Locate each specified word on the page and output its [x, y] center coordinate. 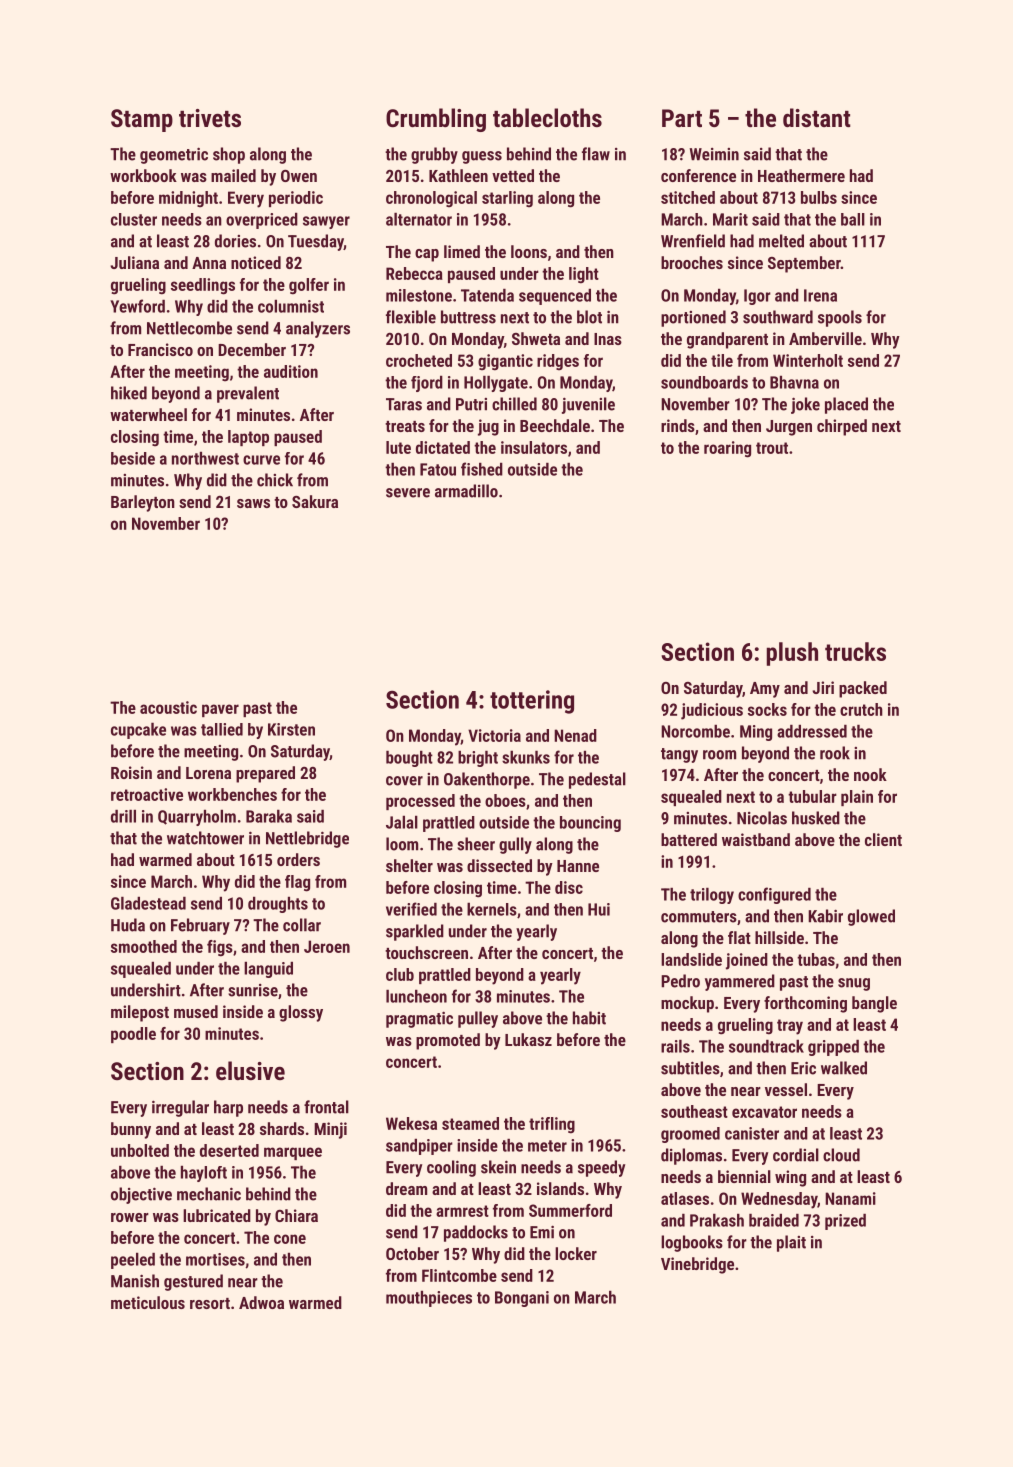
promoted [448, 1041]
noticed [256, 262]
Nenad [575, 735]
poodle [133, 1035]
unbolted [140, 1150]
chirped [842, 427]
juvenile [588, 405]
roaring [727, 449]
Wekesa [411, 1123]
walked [844, 1068]
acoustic [168, 707]
